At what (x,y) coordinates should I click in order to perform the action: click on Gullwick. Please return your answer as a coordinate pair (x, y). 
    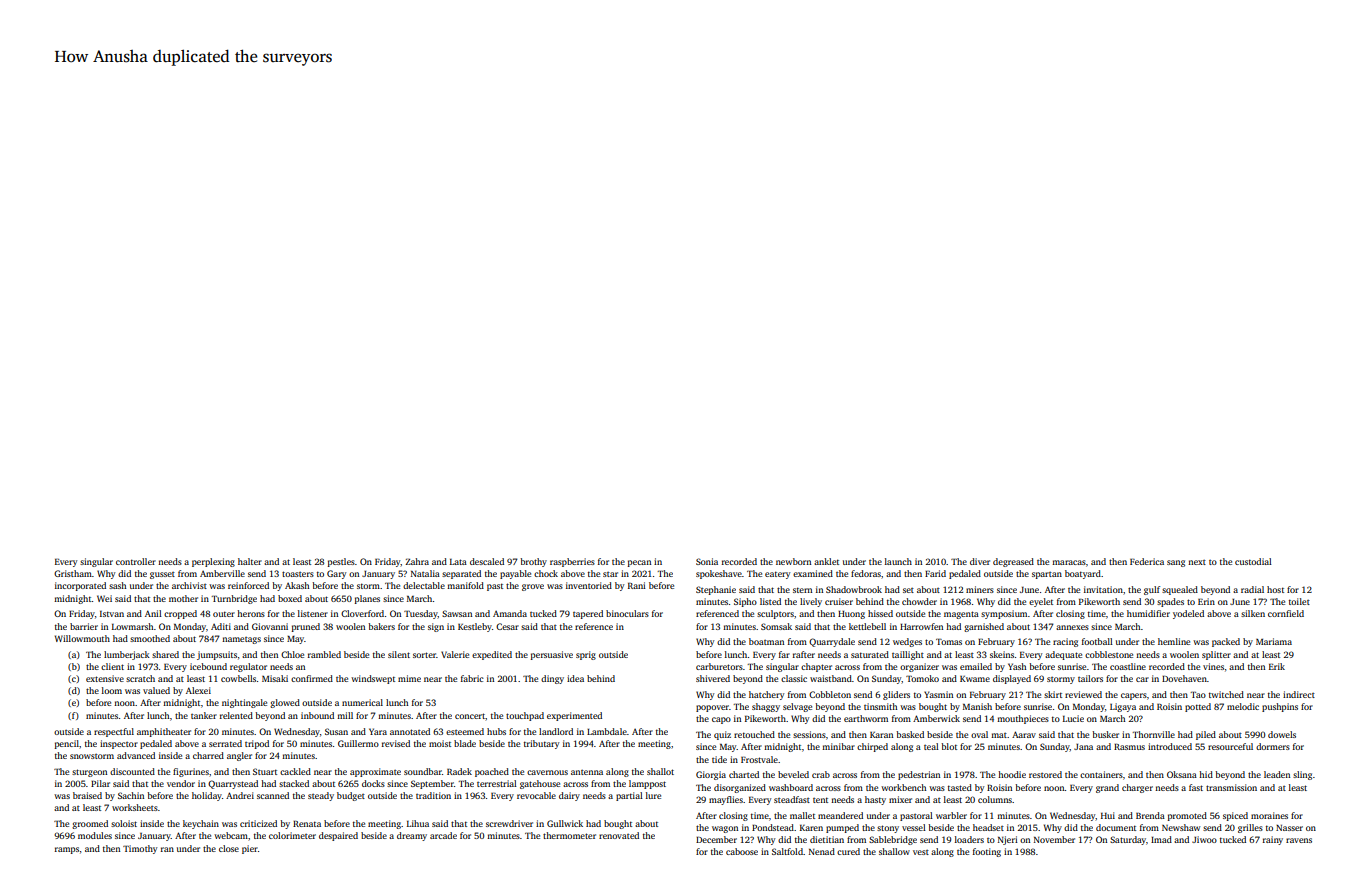
    Looking at the image, I should click on (565, 823).
